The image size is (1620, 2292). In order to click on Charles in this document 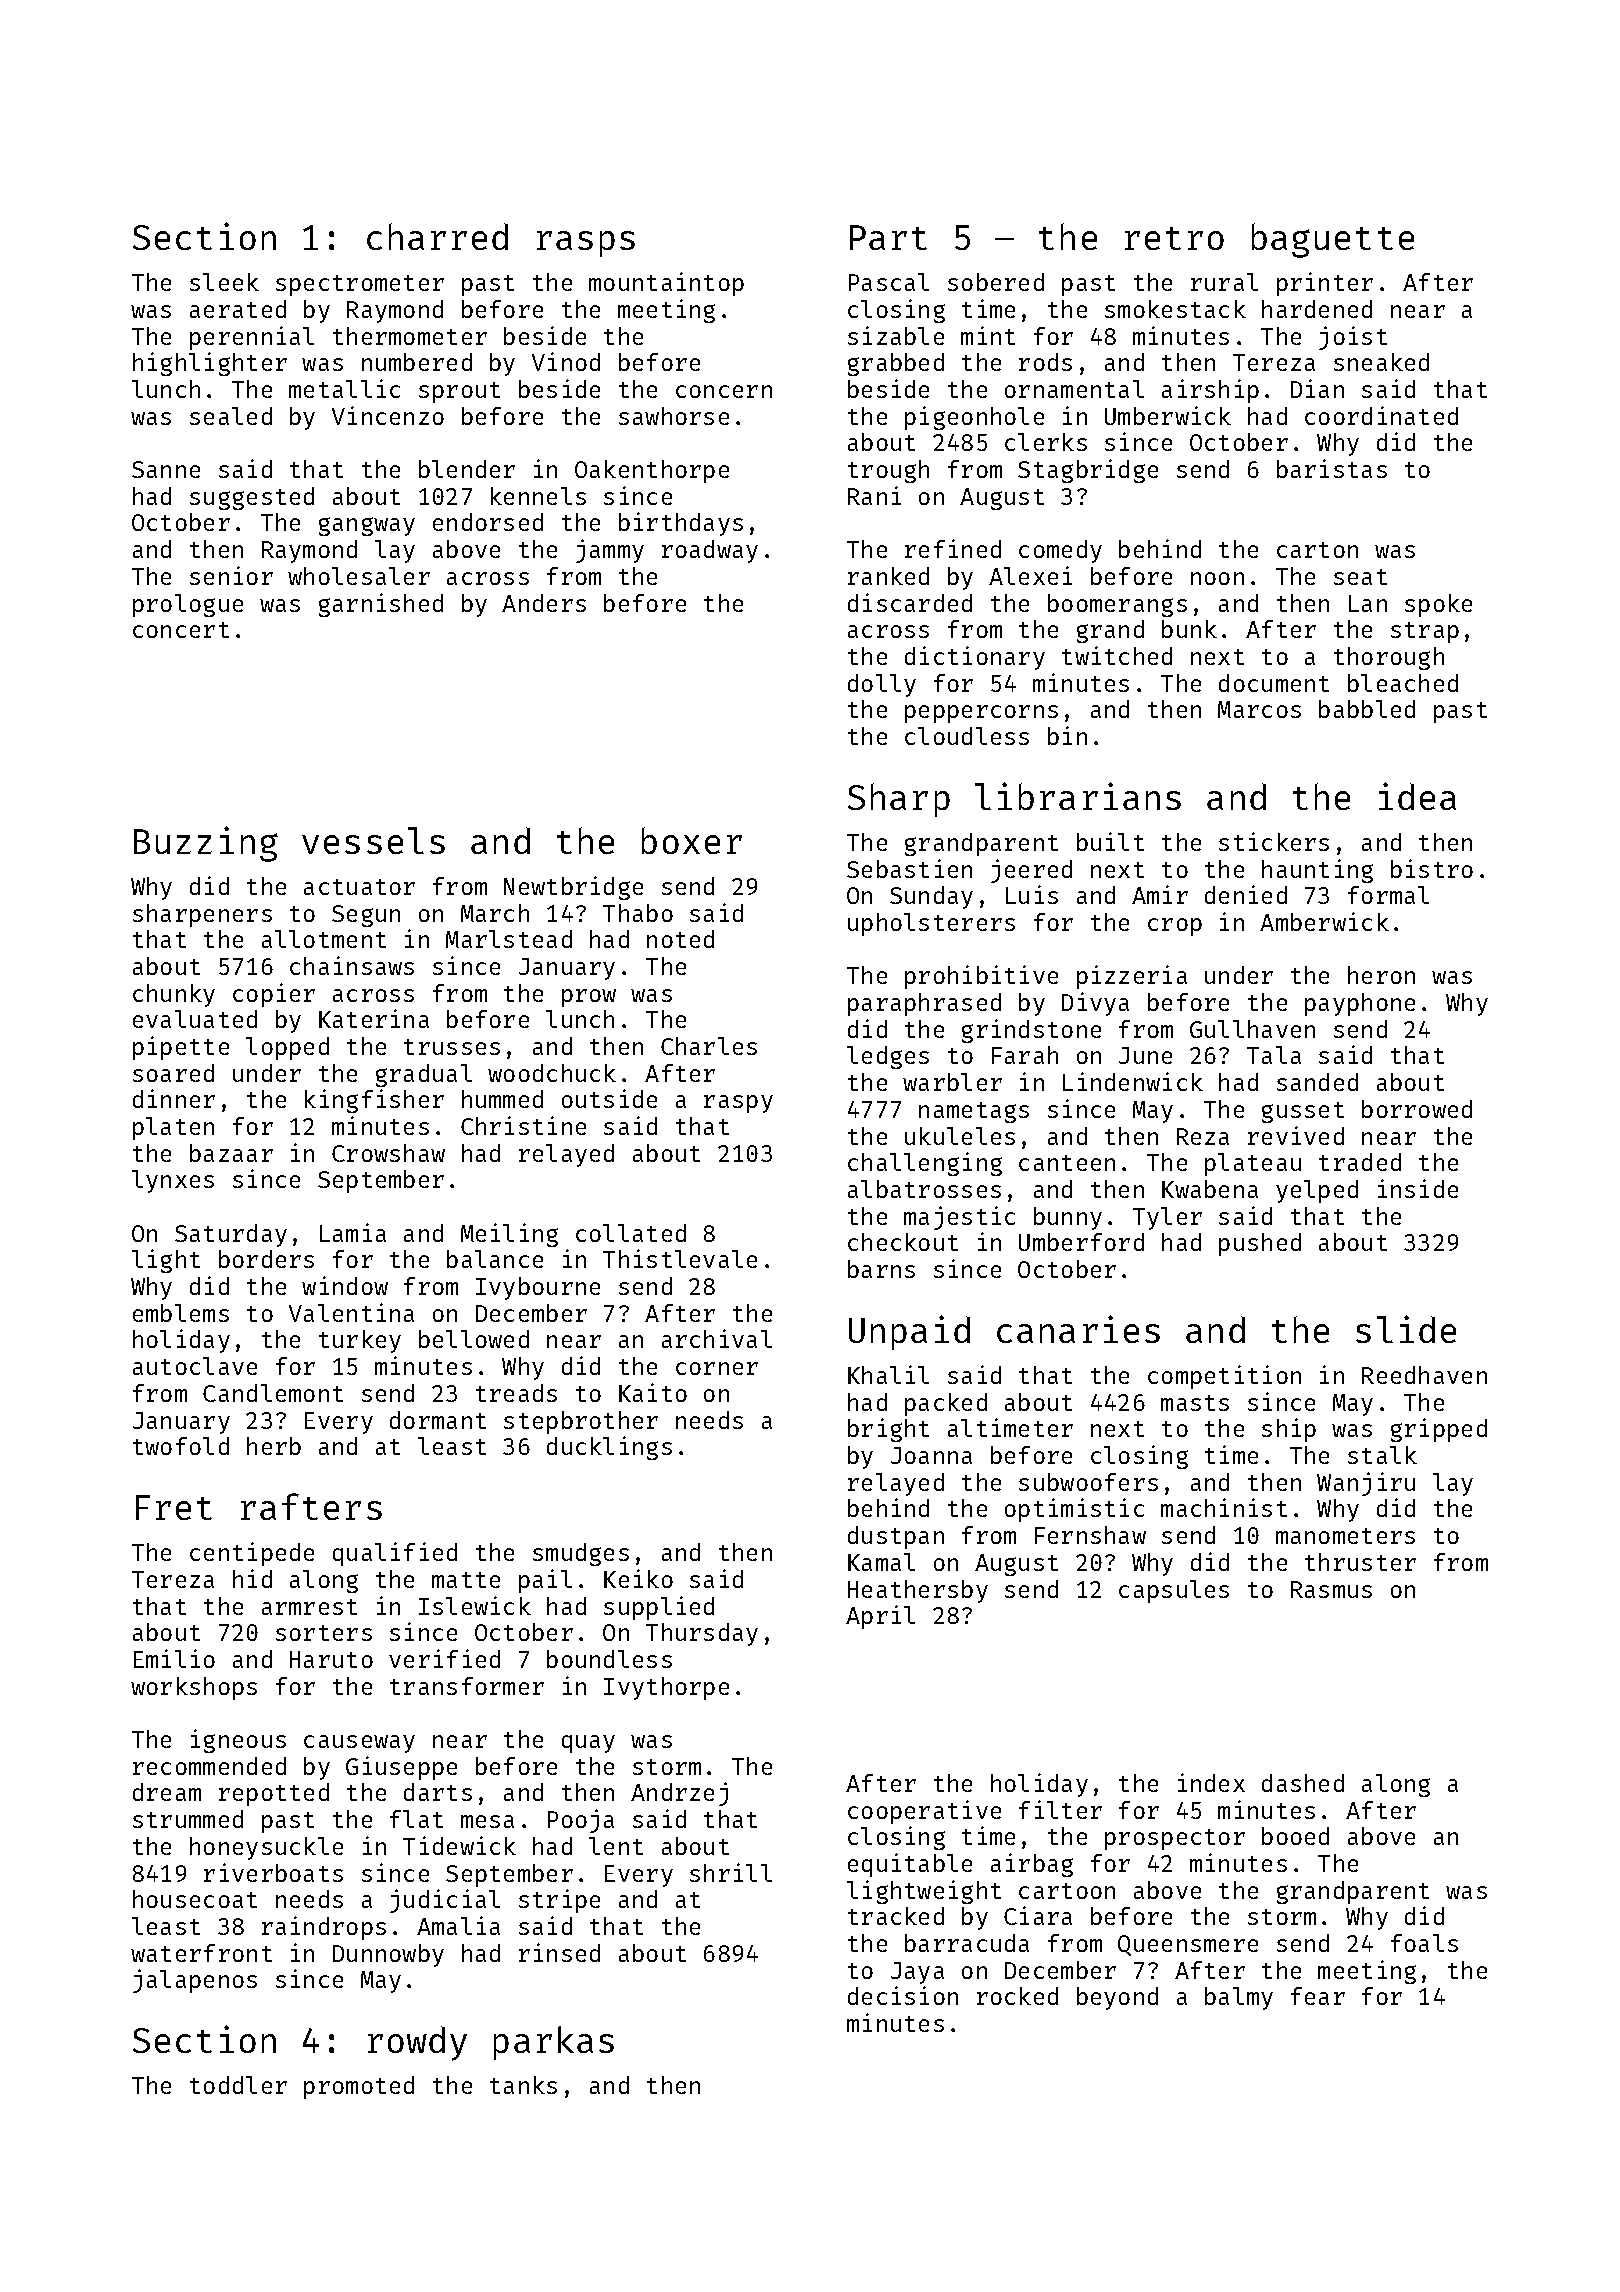, I will do `click(709, 1046)`.
